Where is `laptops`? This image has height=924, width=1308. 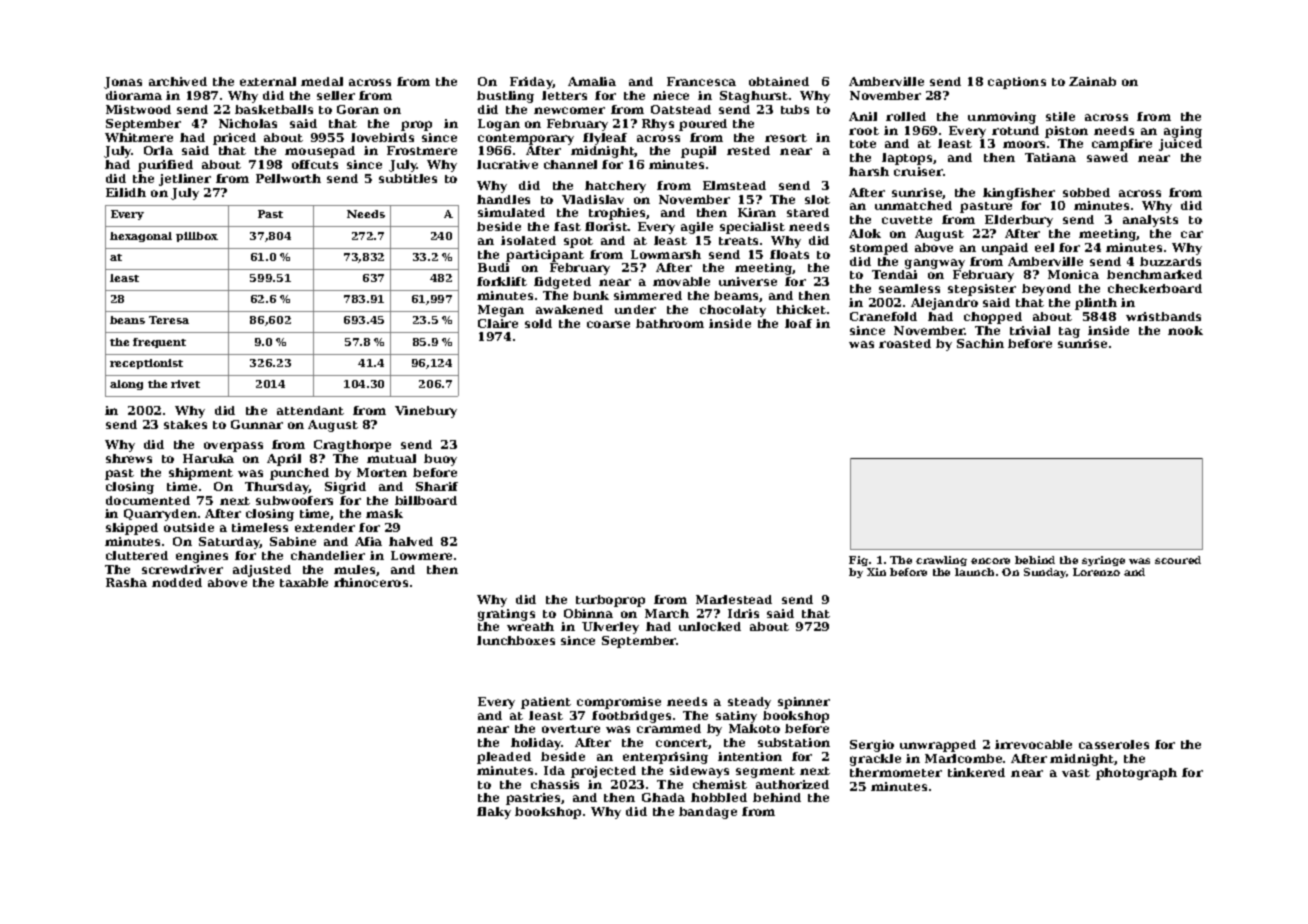
laptops is located at coordinates (907, 159).
